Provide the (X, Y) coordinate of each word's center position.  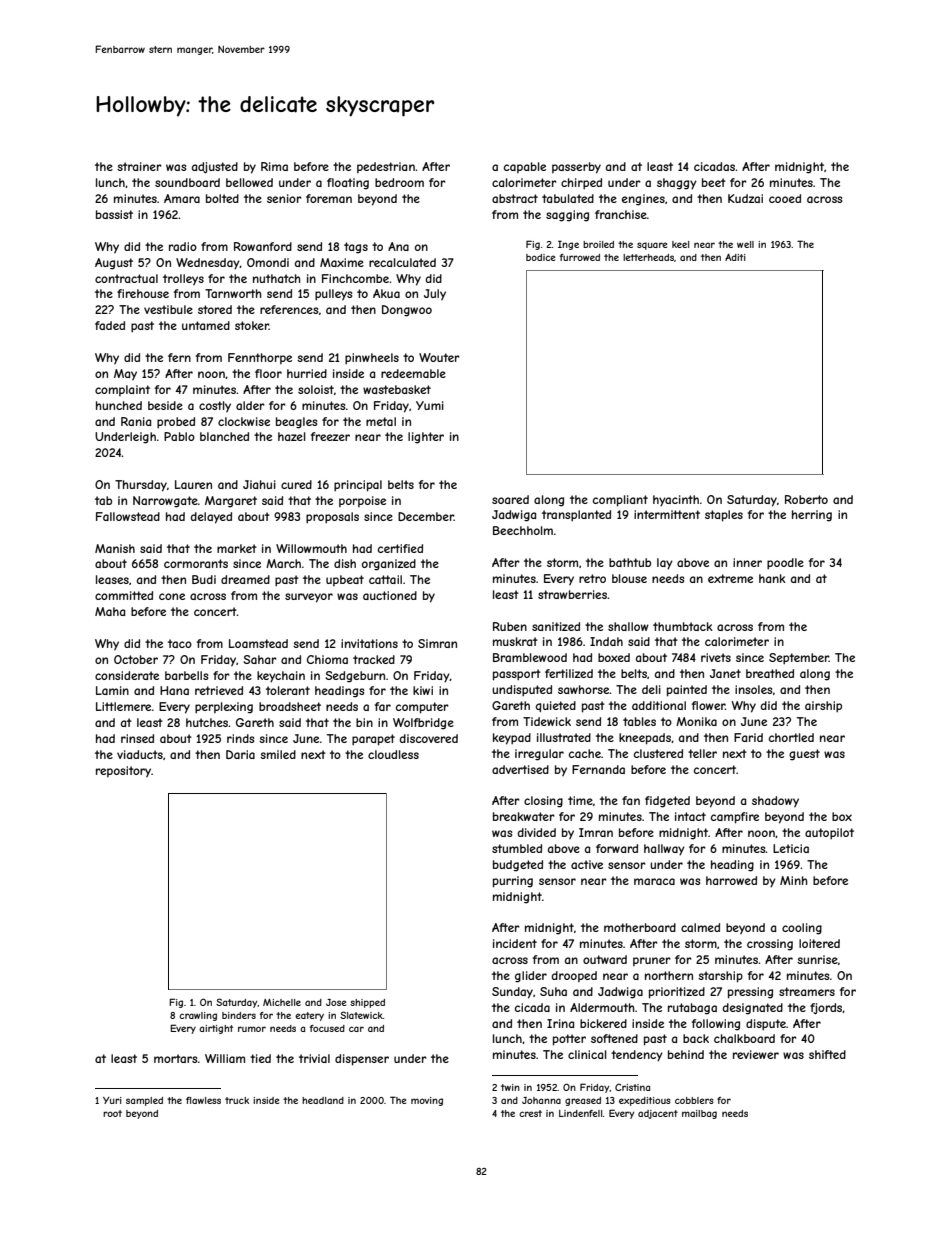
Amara (182, 198)
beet (714, 182)
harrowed (731, 880)
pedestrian (386, 167)
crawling (198, 1016)
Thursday (141, 486)
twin (510, 1087)
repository (123, 771)
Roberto (806, 499)
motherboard (640, 927)
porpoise (362, 501)
